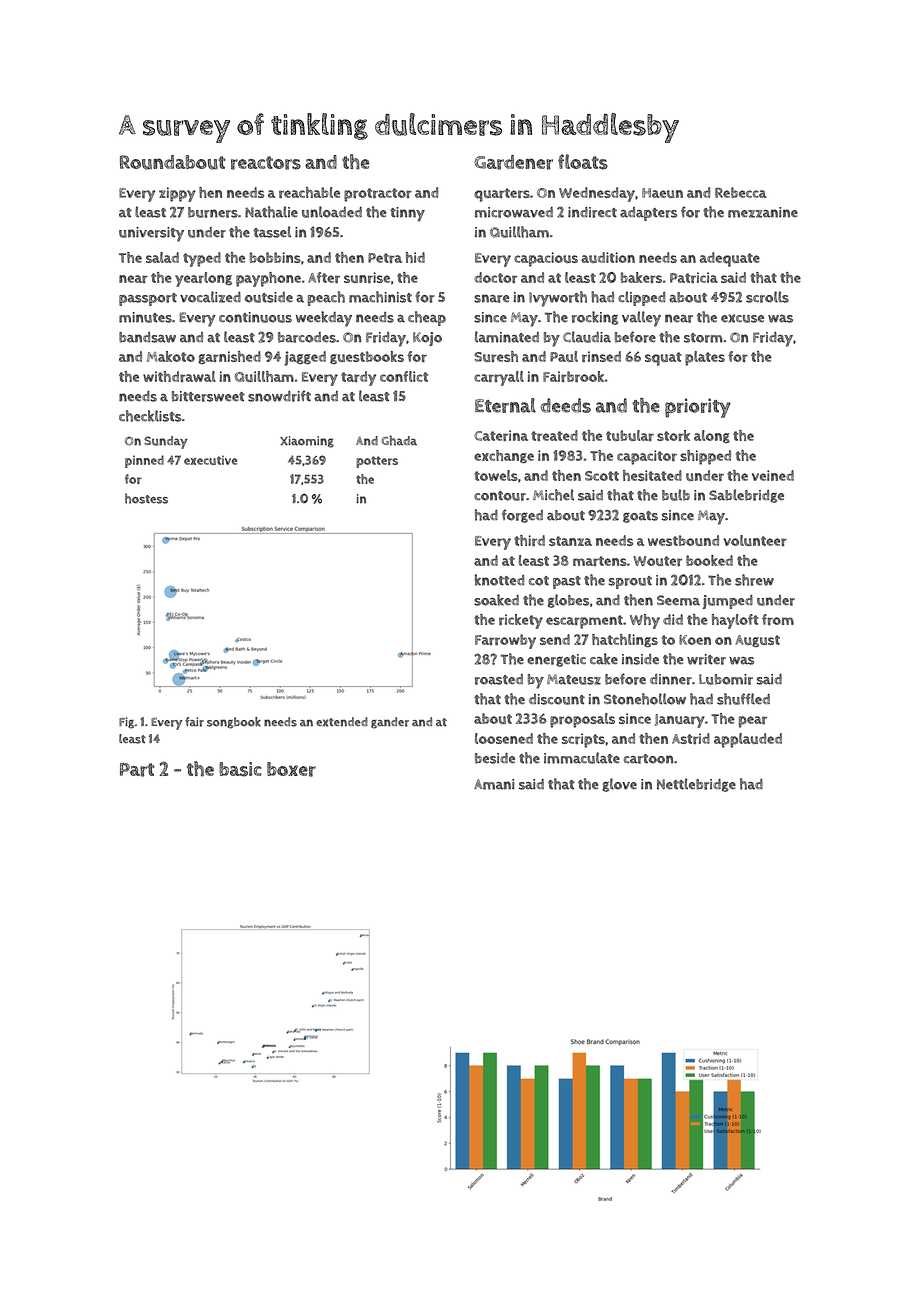 Image resolution: width=924 pixels, height=1308 pixels. What do you see at coordinates (494, 784) in the screenshot?
I see `Amani` at bounding box center [494, 784].
